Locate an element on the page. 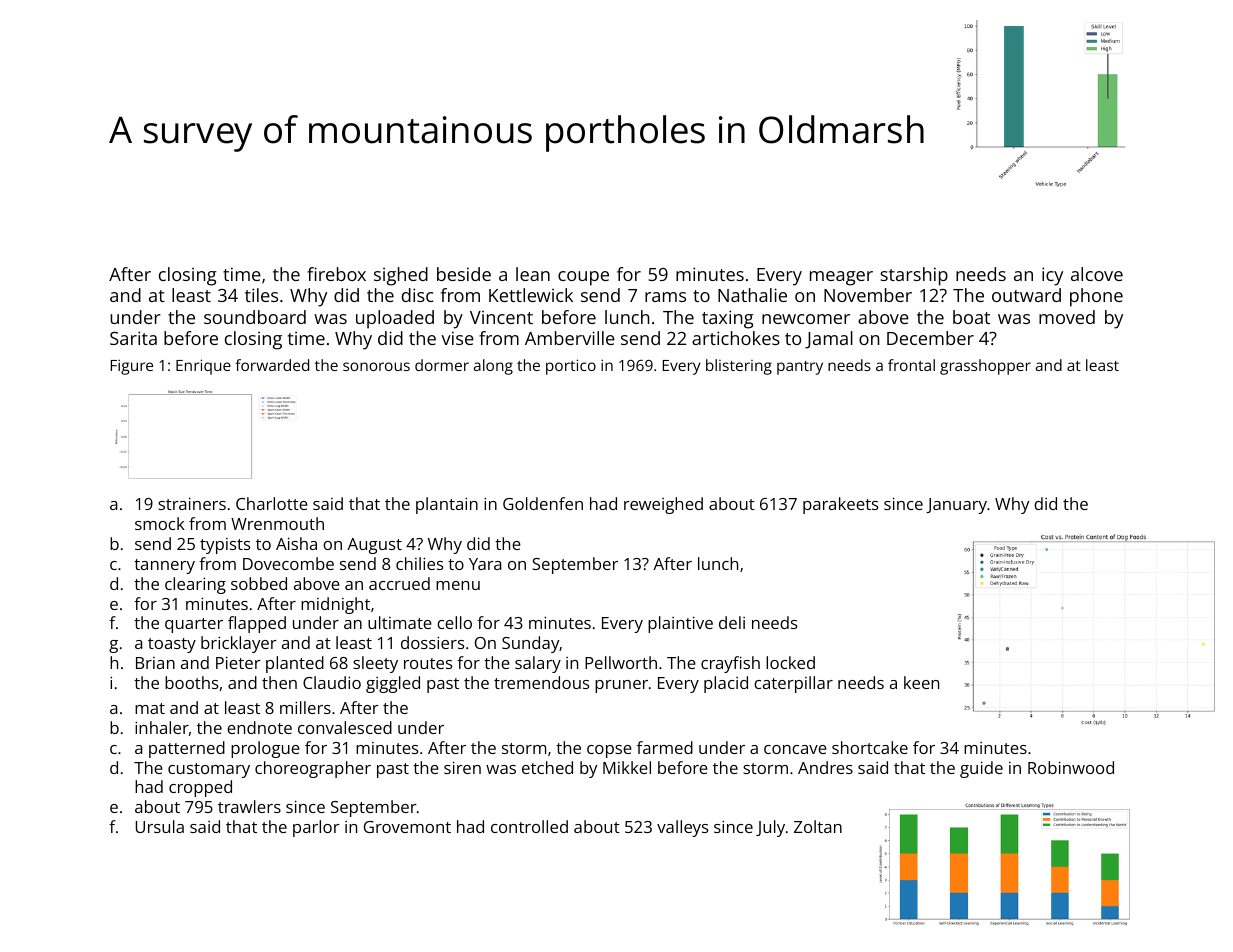 This page has height=952, width=1233. Yara is located at coordinates (485, 564).
